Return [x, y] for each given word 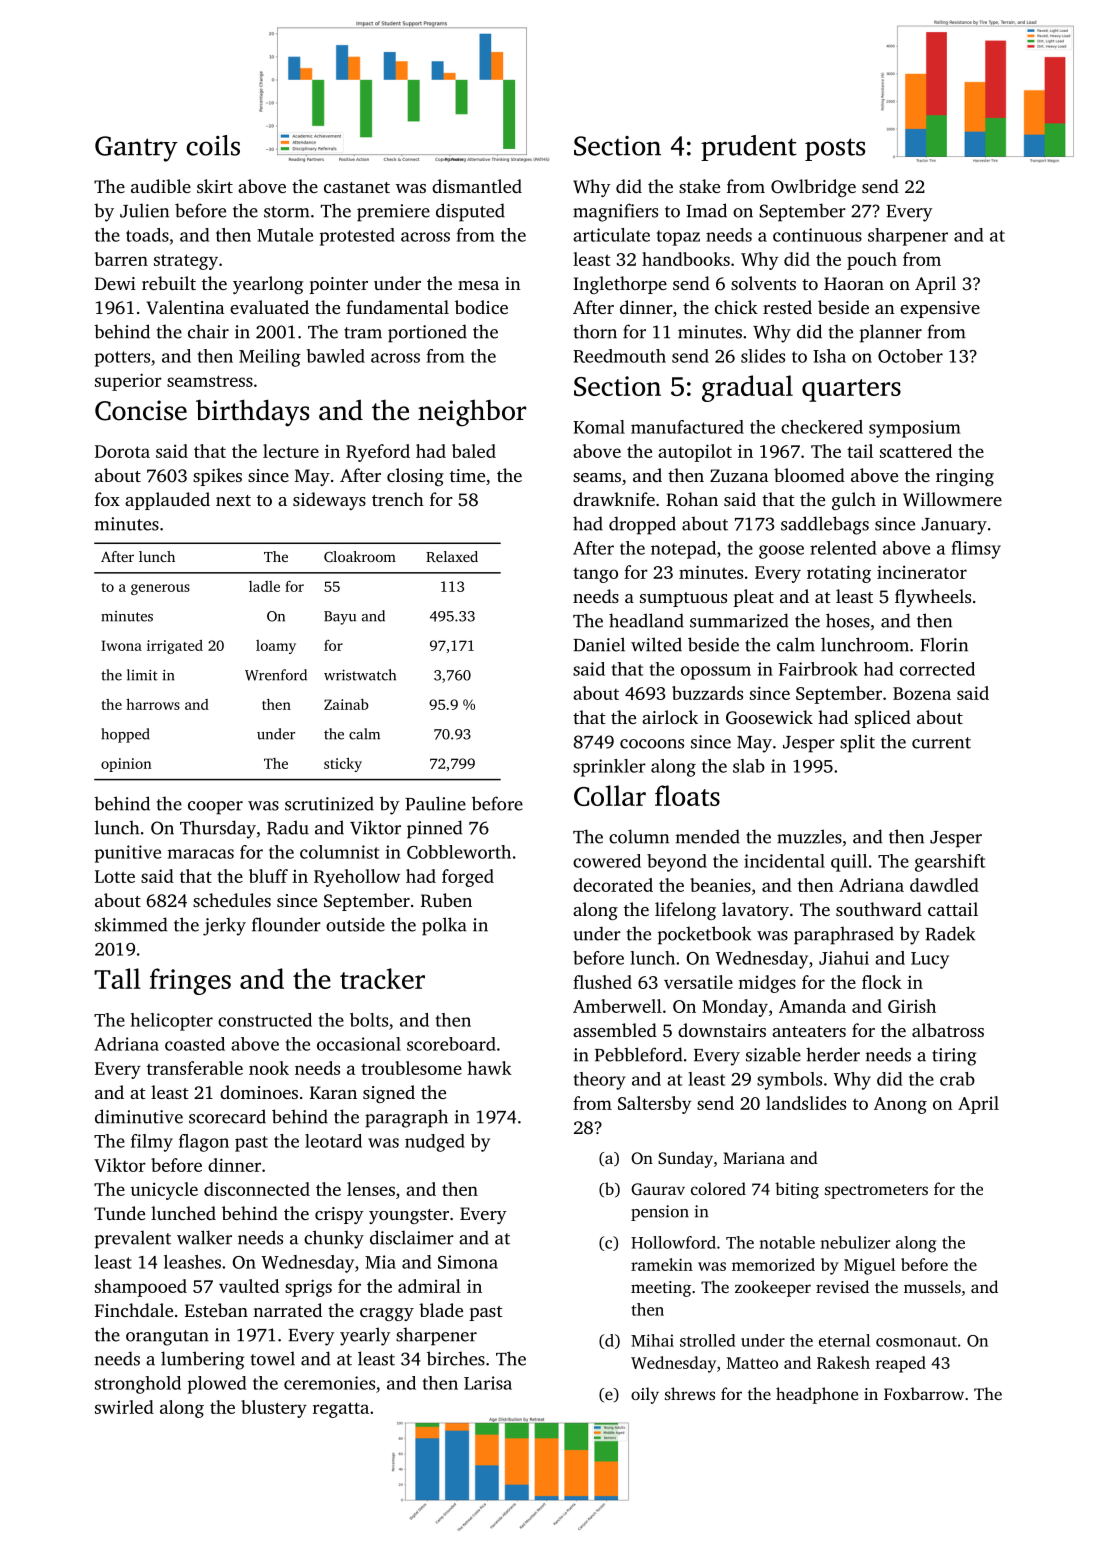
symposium [915, 429]
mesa [478, 285]
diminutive [139, 1116]
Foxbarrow [924, 1393]
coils [213, 145]
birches [456, 1358]
